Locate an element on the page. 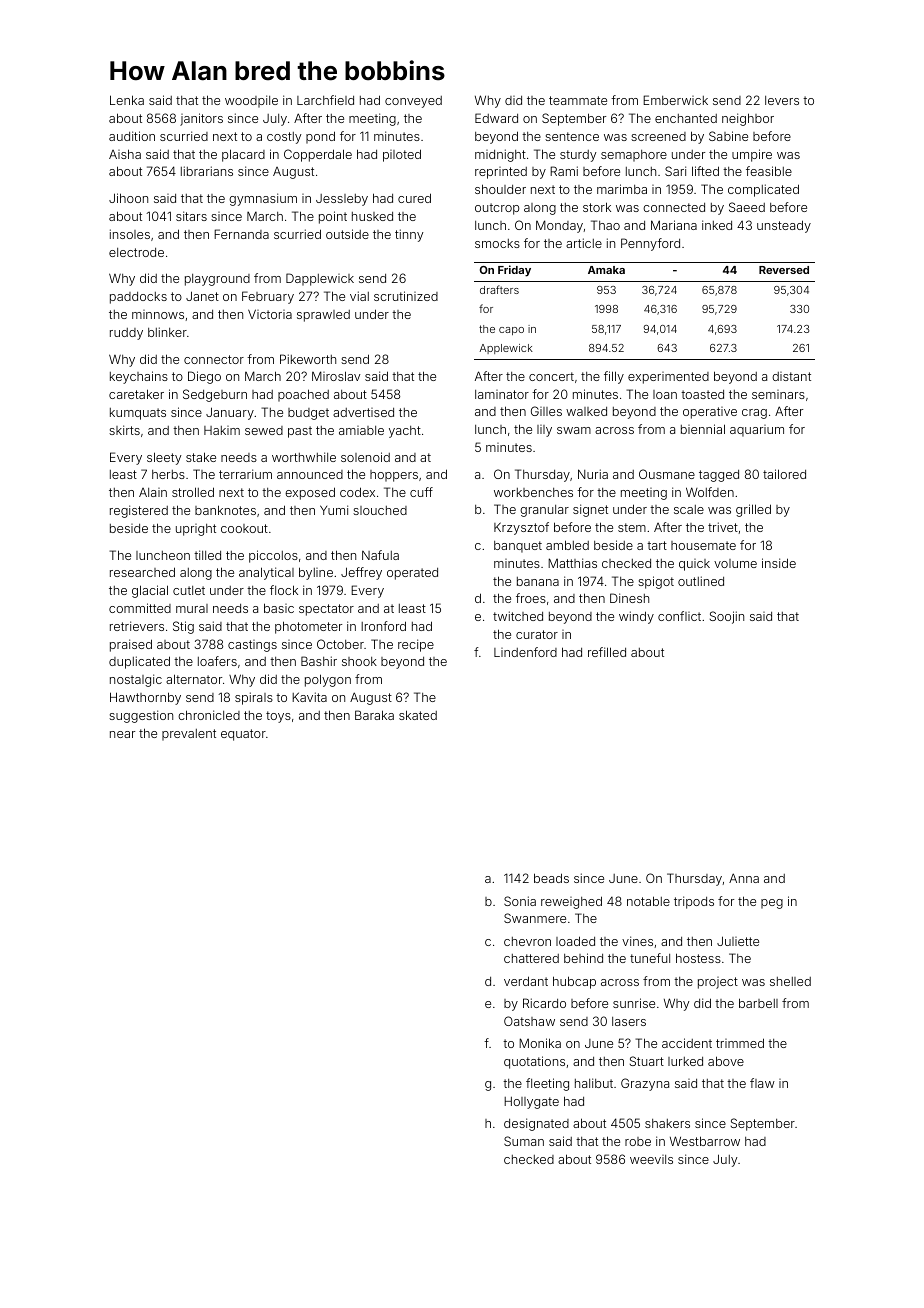  Oatshaw is located at coordinates (529, 1021).
